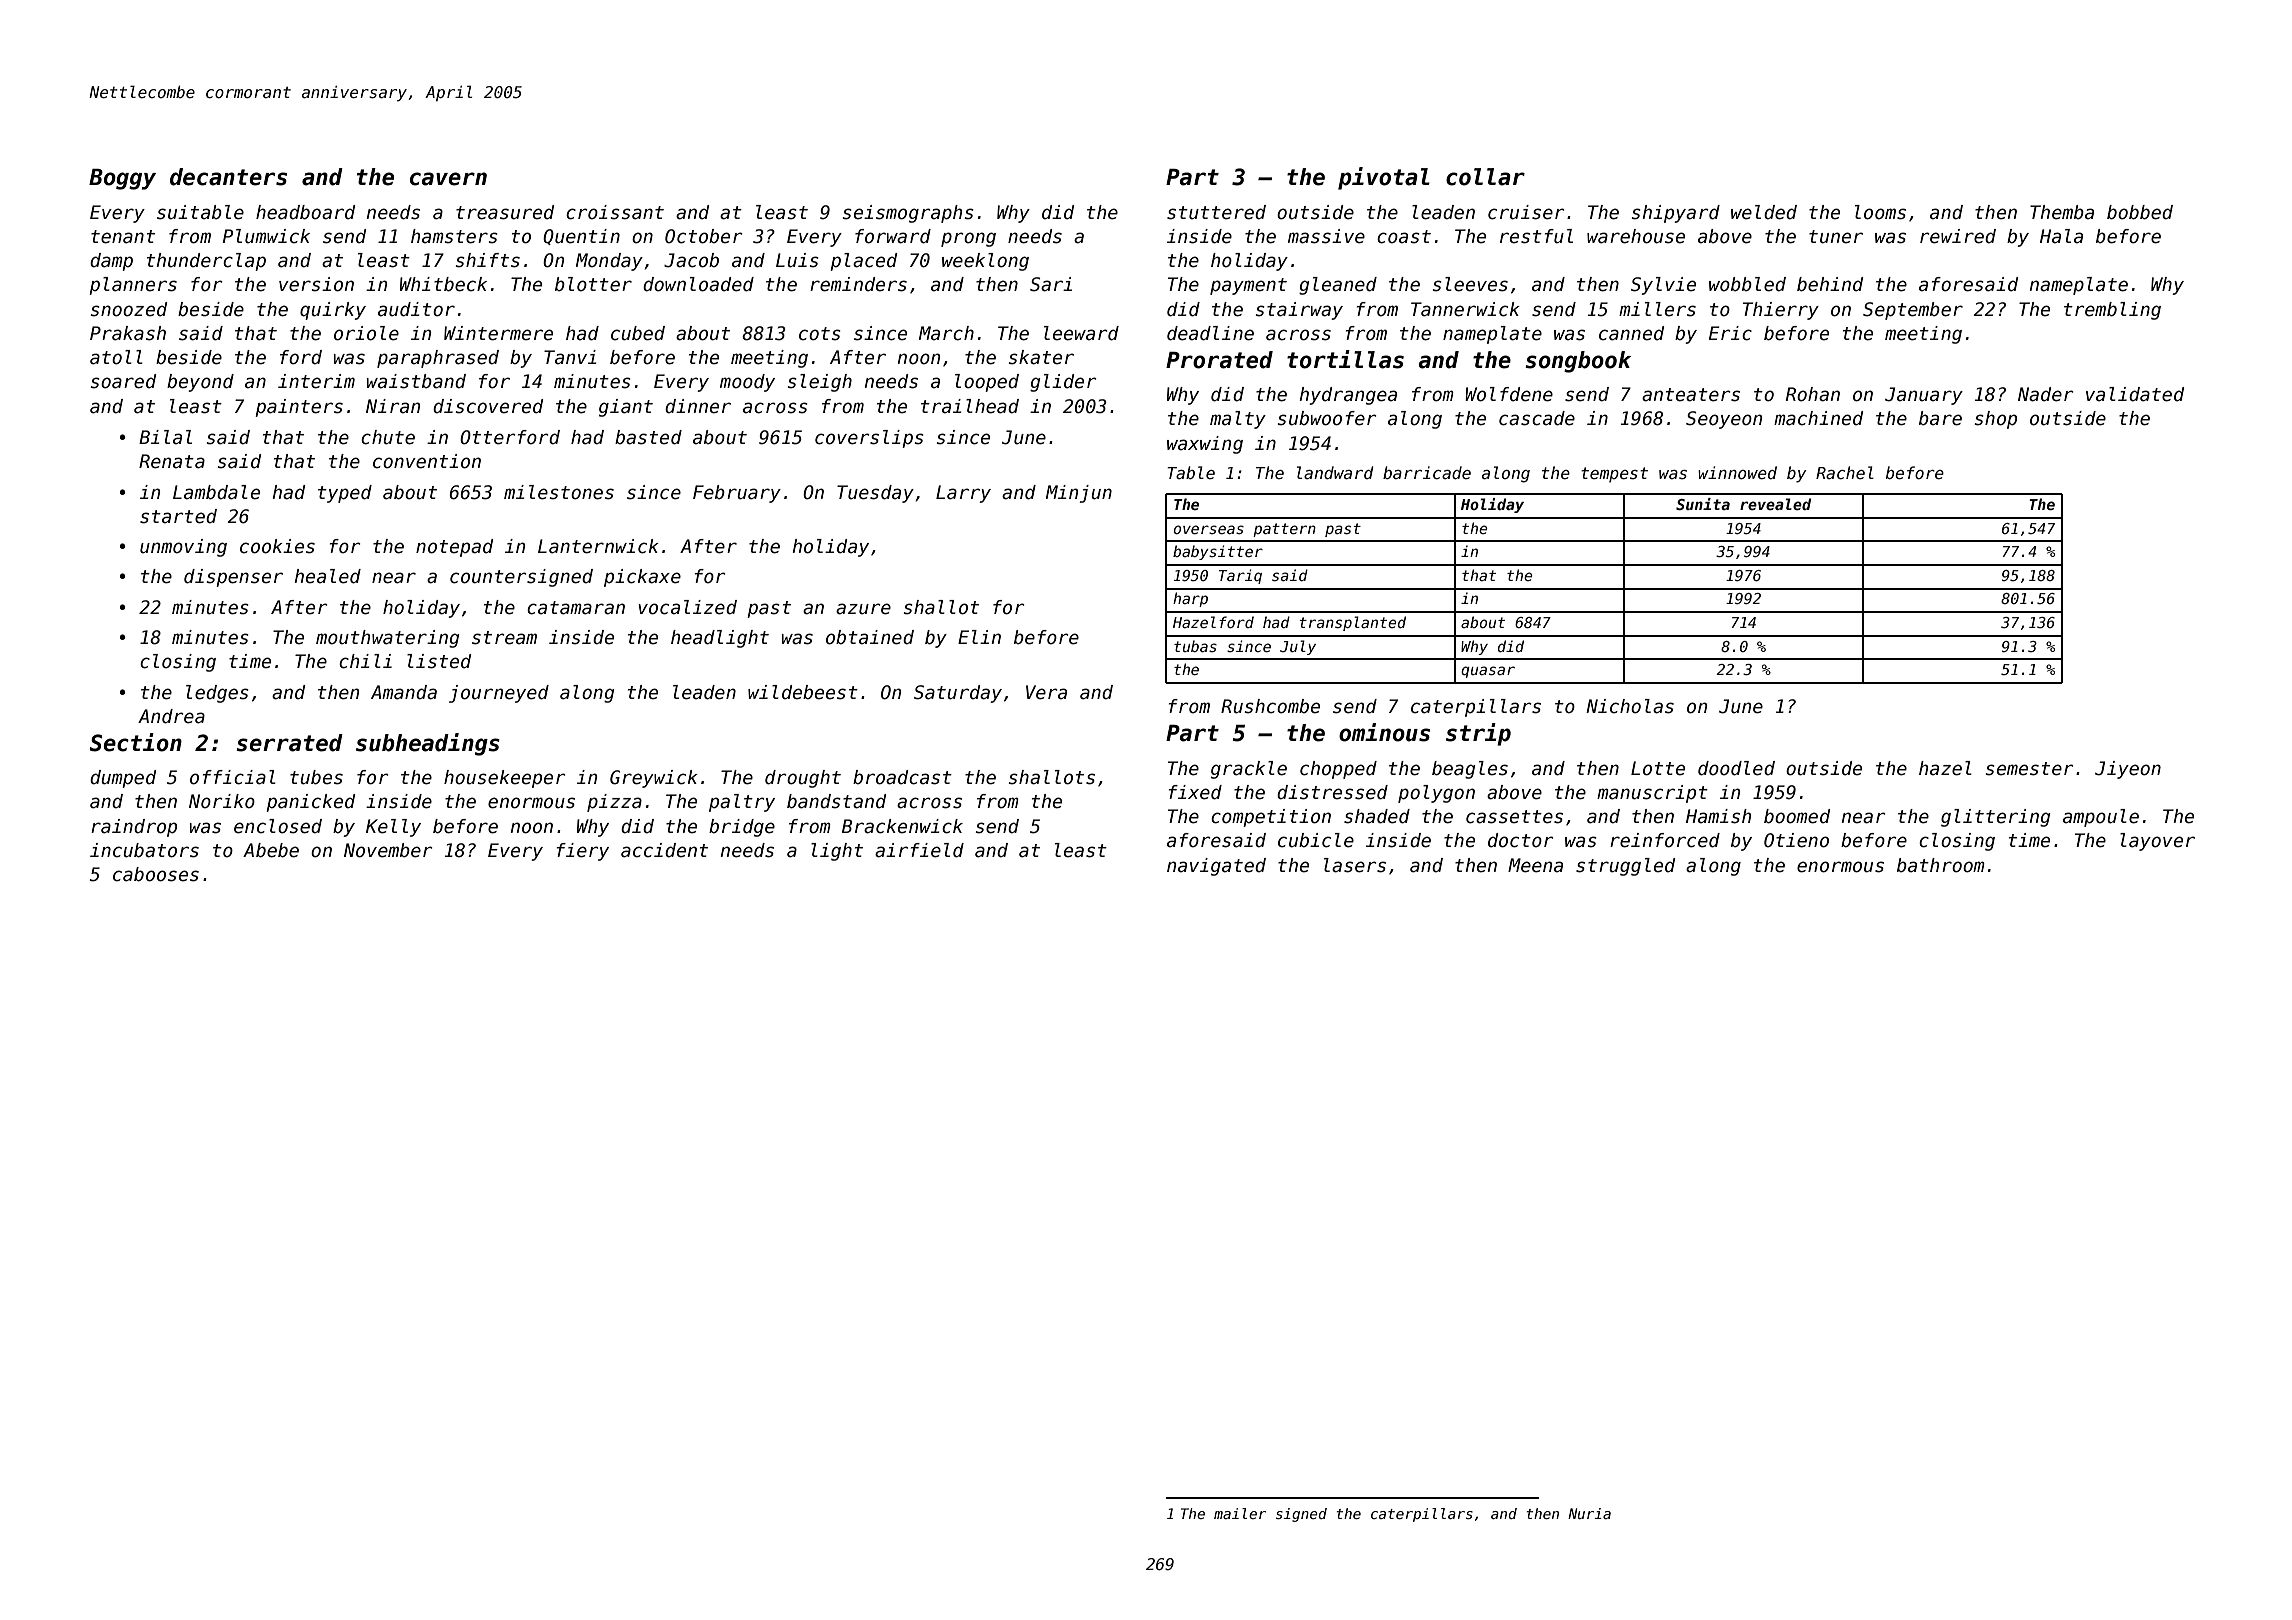  I want to click on cavern, so click(448, 179).
